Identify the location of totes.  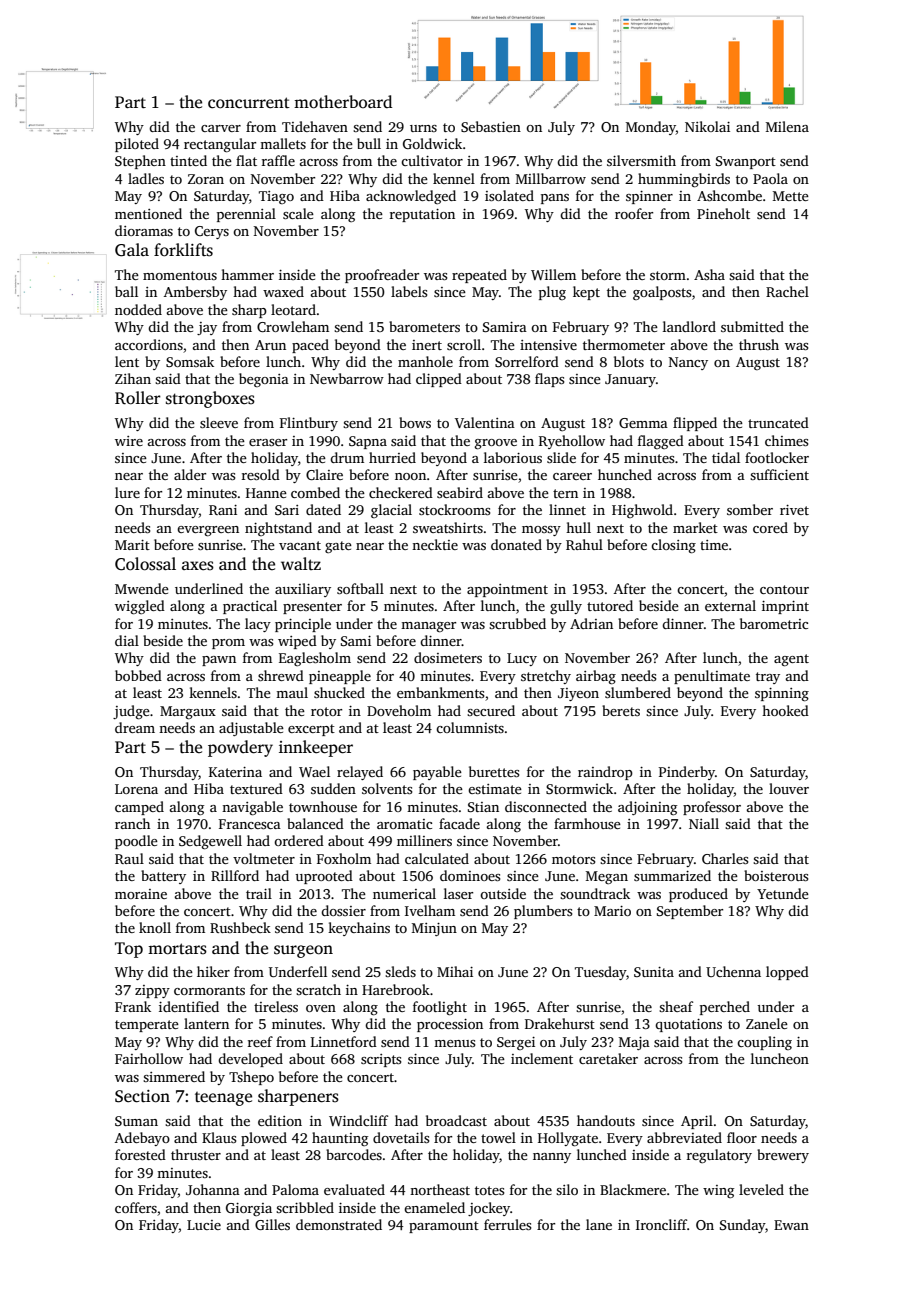
(489, 1190).
